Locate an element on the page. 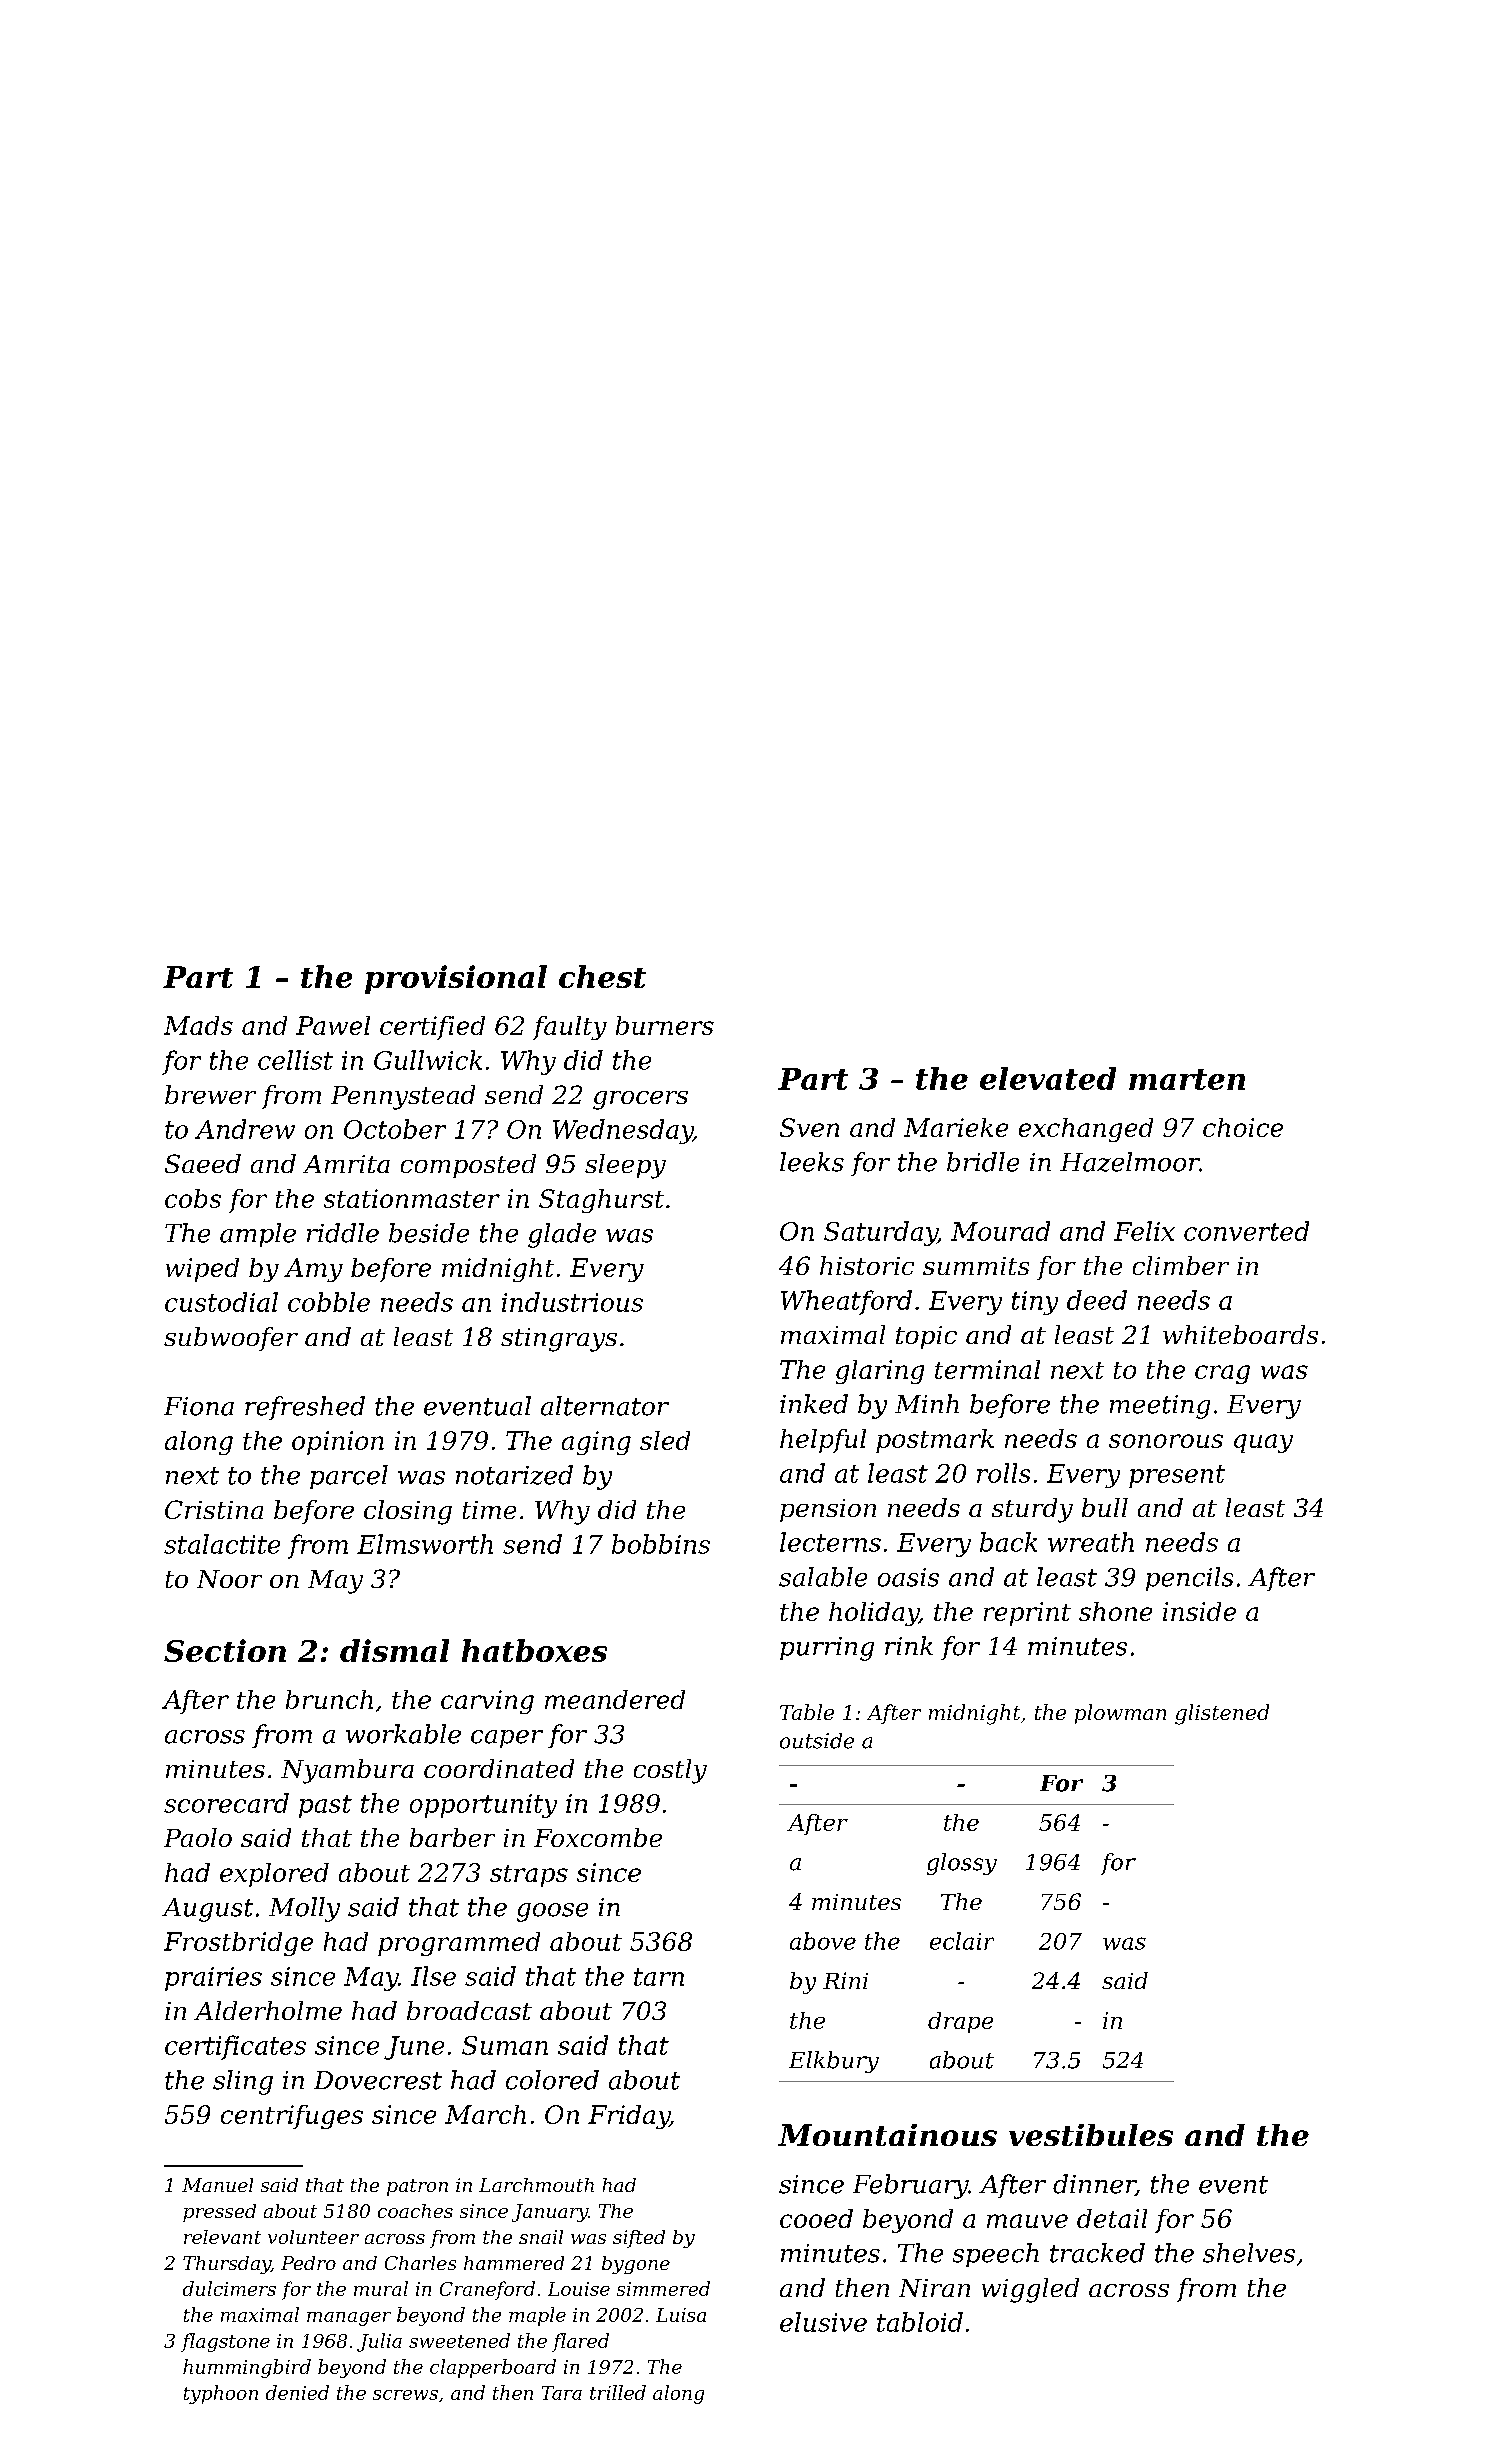 The height and width of the document is (2464, 1496). rink is located at coordinates (909, 1645).
